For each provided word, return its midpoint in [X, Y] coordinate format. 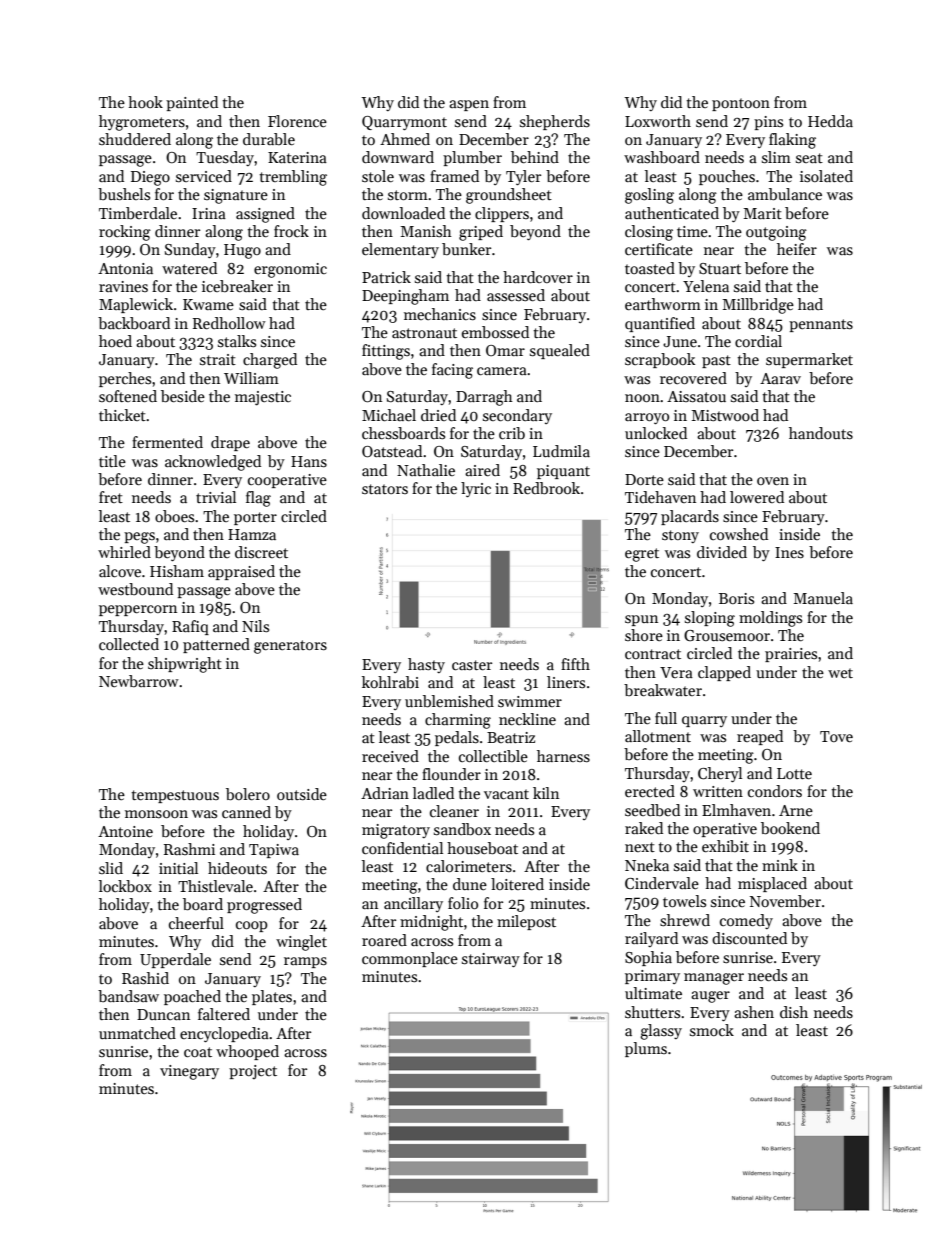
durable [269, 139]
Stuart [720, 268]
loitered [517, 884]
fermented [167, 442]
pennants [821, 325]
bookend [790, 828]
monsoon [156, 814]
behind [535, 157]
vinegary [189, 1072]
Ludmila [561, 451]
